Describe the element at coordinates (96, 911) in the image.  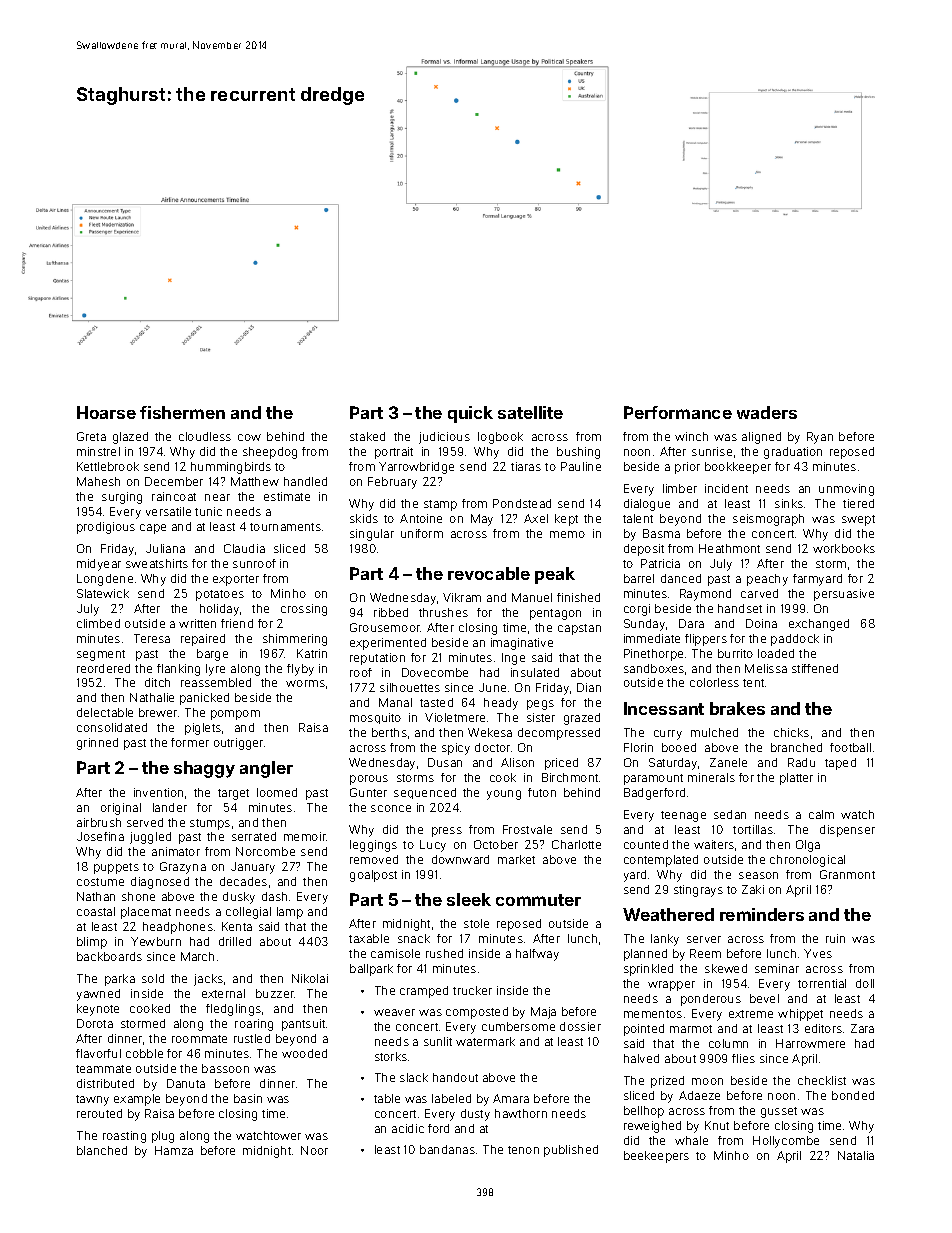
I see `coastal` at that location.
